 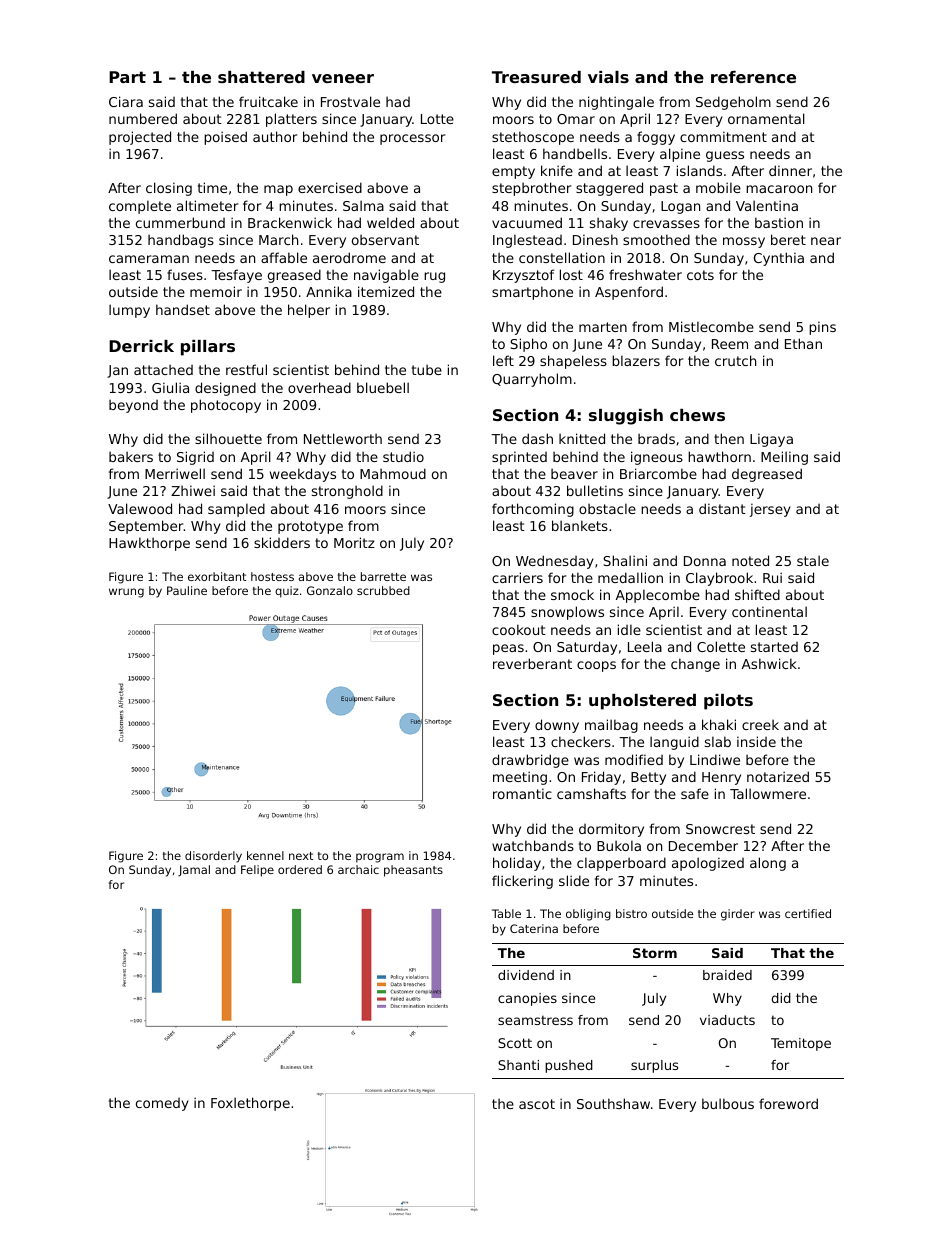 I want to click on comedy, so click(x=162, y=1104).
